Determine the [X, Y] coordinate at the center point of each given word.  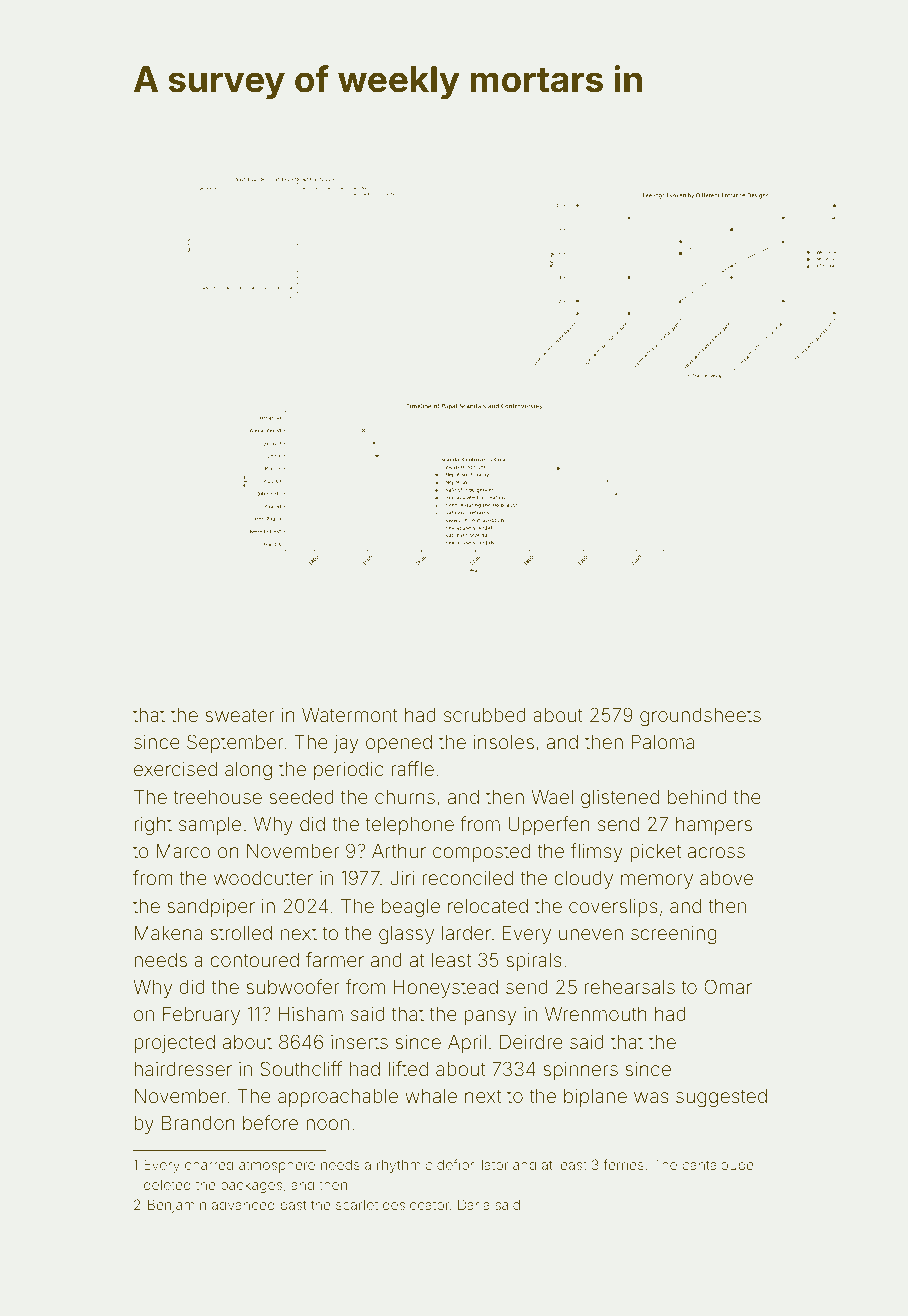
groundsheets [700, 717]
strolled [241, 933]
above [726, 878]
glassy [406, 935]
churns [405, 797]
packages [251, 1186]
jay [346, 744]
